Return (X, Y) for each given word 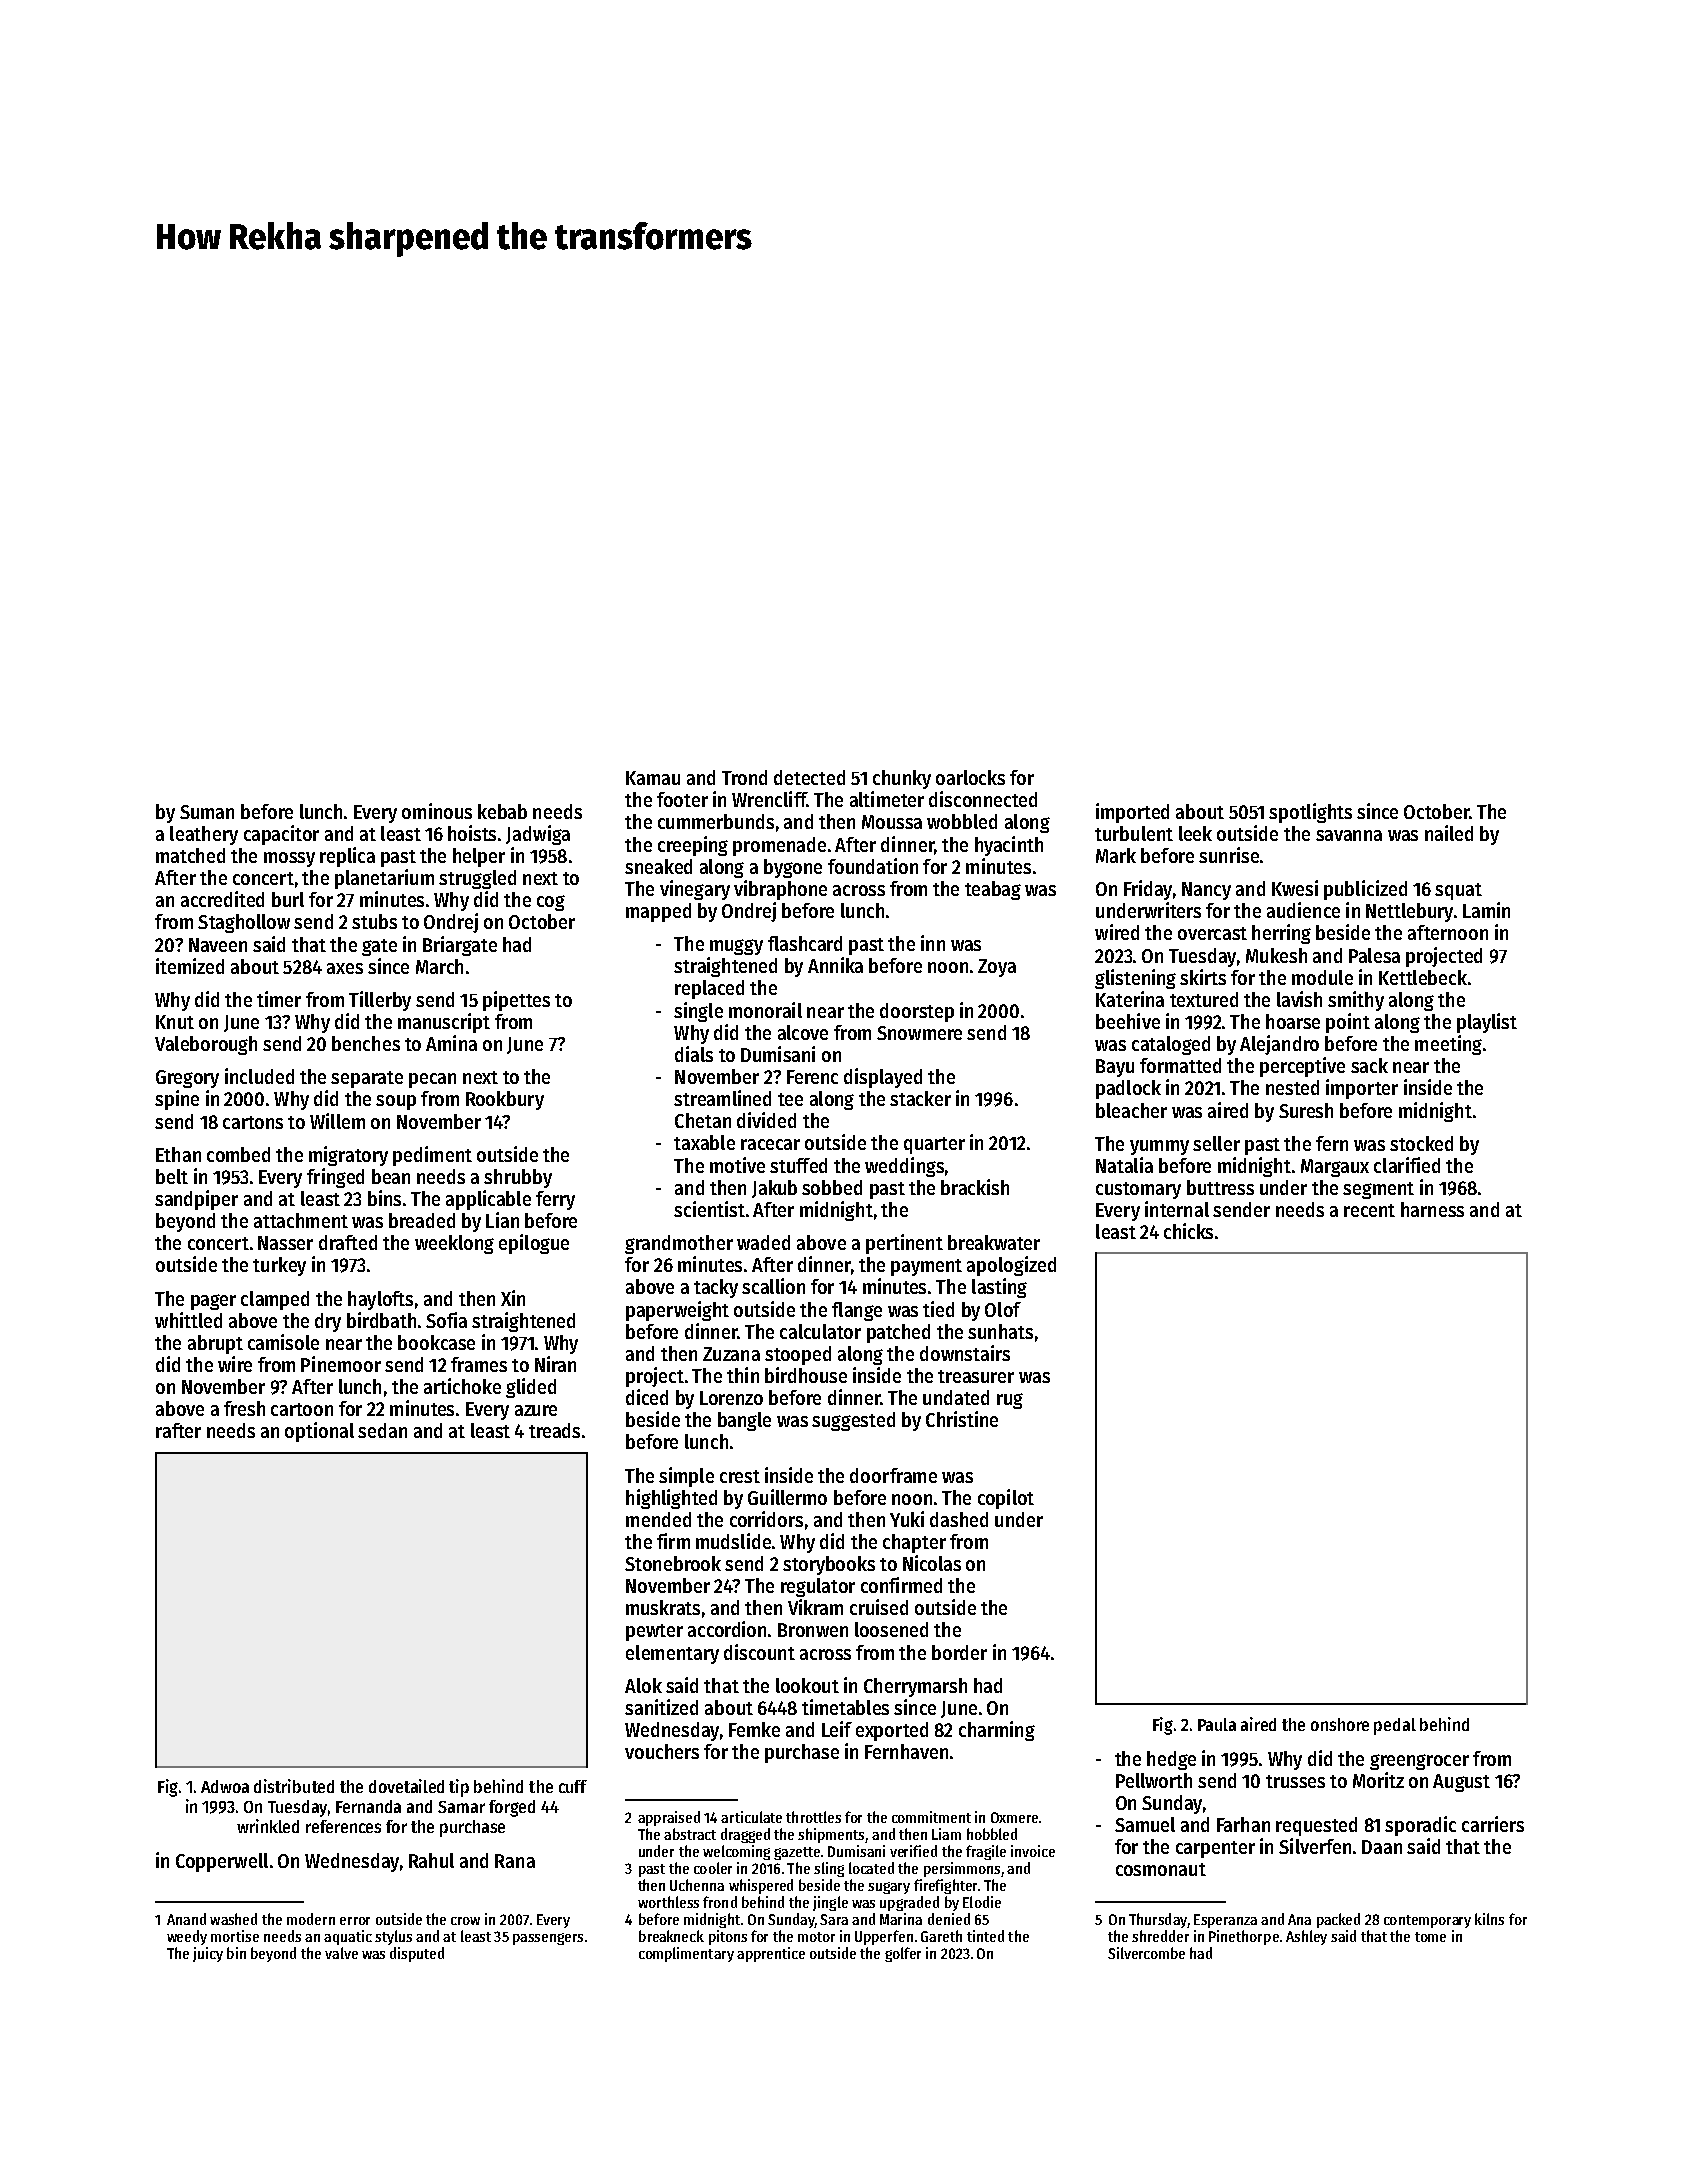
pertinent (904, 1244)
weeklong (454, 1244)
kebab (502, 811)
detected (809, 777)
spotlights (1310, 813)
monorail (765, 1010)
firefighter (945, 1886)
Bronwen (813, 1630)
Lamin (1486, 910)
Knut (175, 1022)
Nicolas (932, 1563)
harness (1432, 1209)
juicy (208, 1954)
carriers (1493, 1824)
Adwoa (225, 1786)
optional (319, 1432)
